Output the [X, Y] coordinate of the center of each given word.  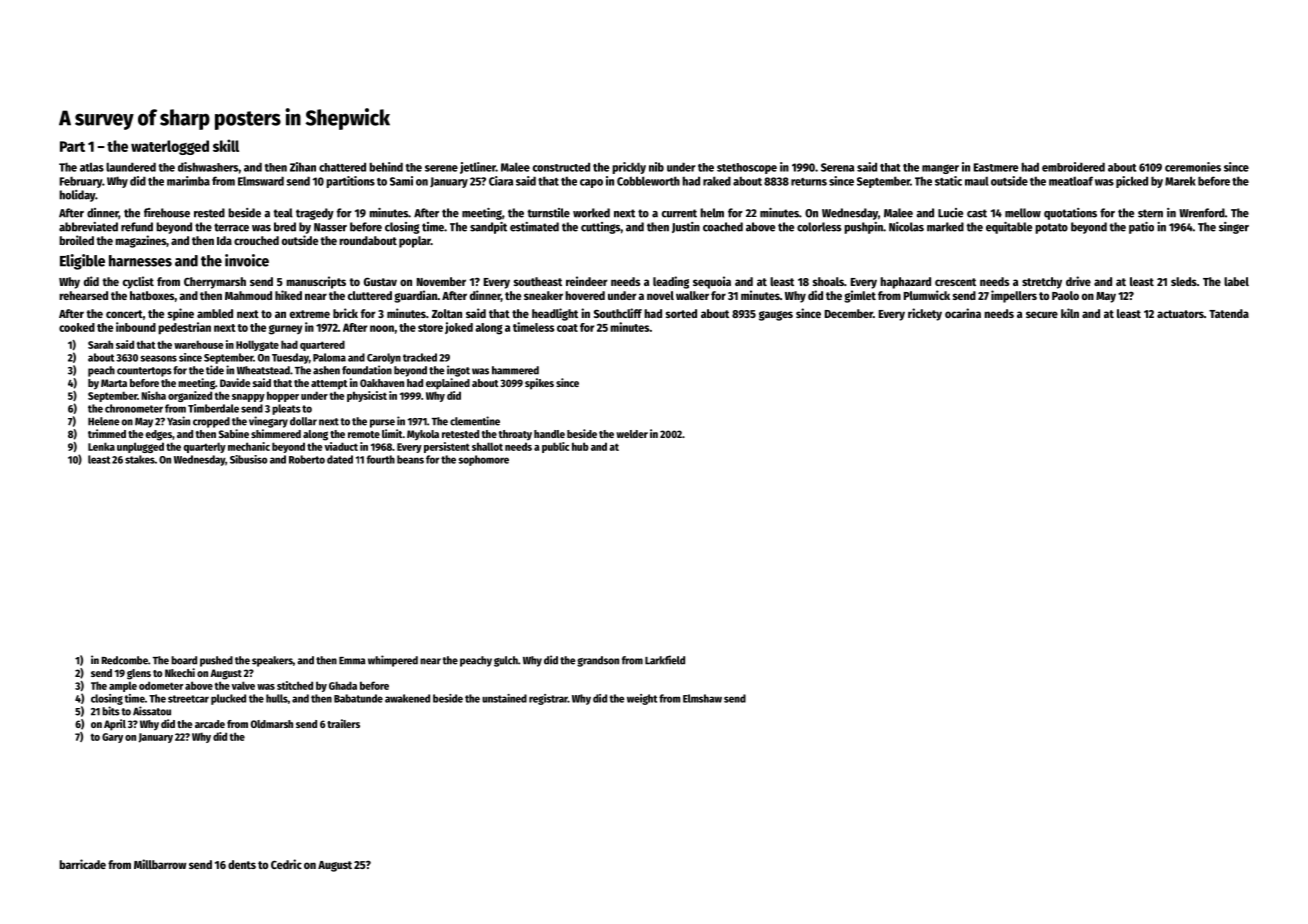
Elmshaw [702, 698]
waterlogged [170, 147]
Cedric [286, 864]
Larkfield [665, 660]
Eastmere [996, 167]
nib [656, 167]
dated [340, 459]
